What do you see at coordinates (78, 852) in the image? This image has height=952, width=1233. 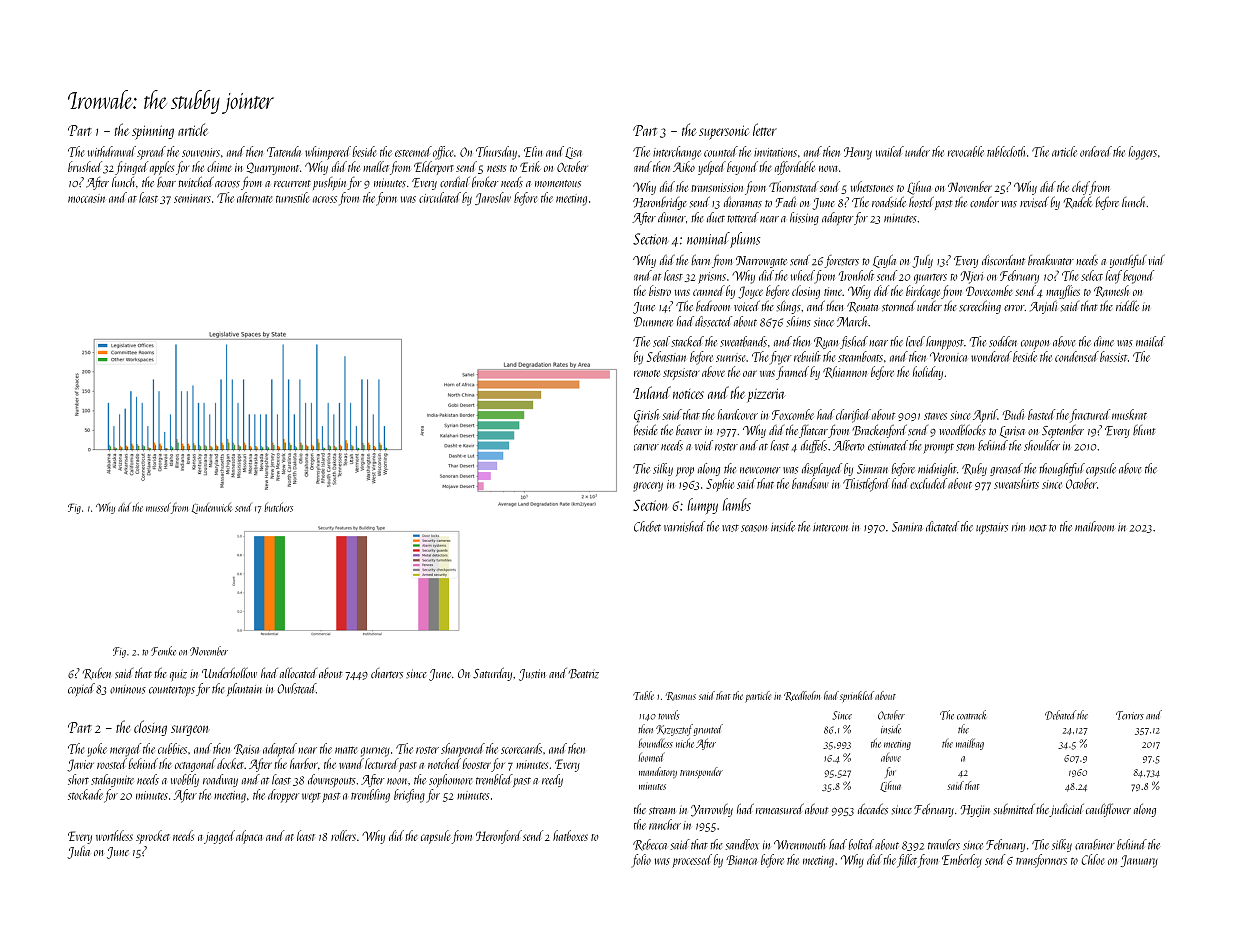 I see `Julia` at bounding box center [78, 852].
